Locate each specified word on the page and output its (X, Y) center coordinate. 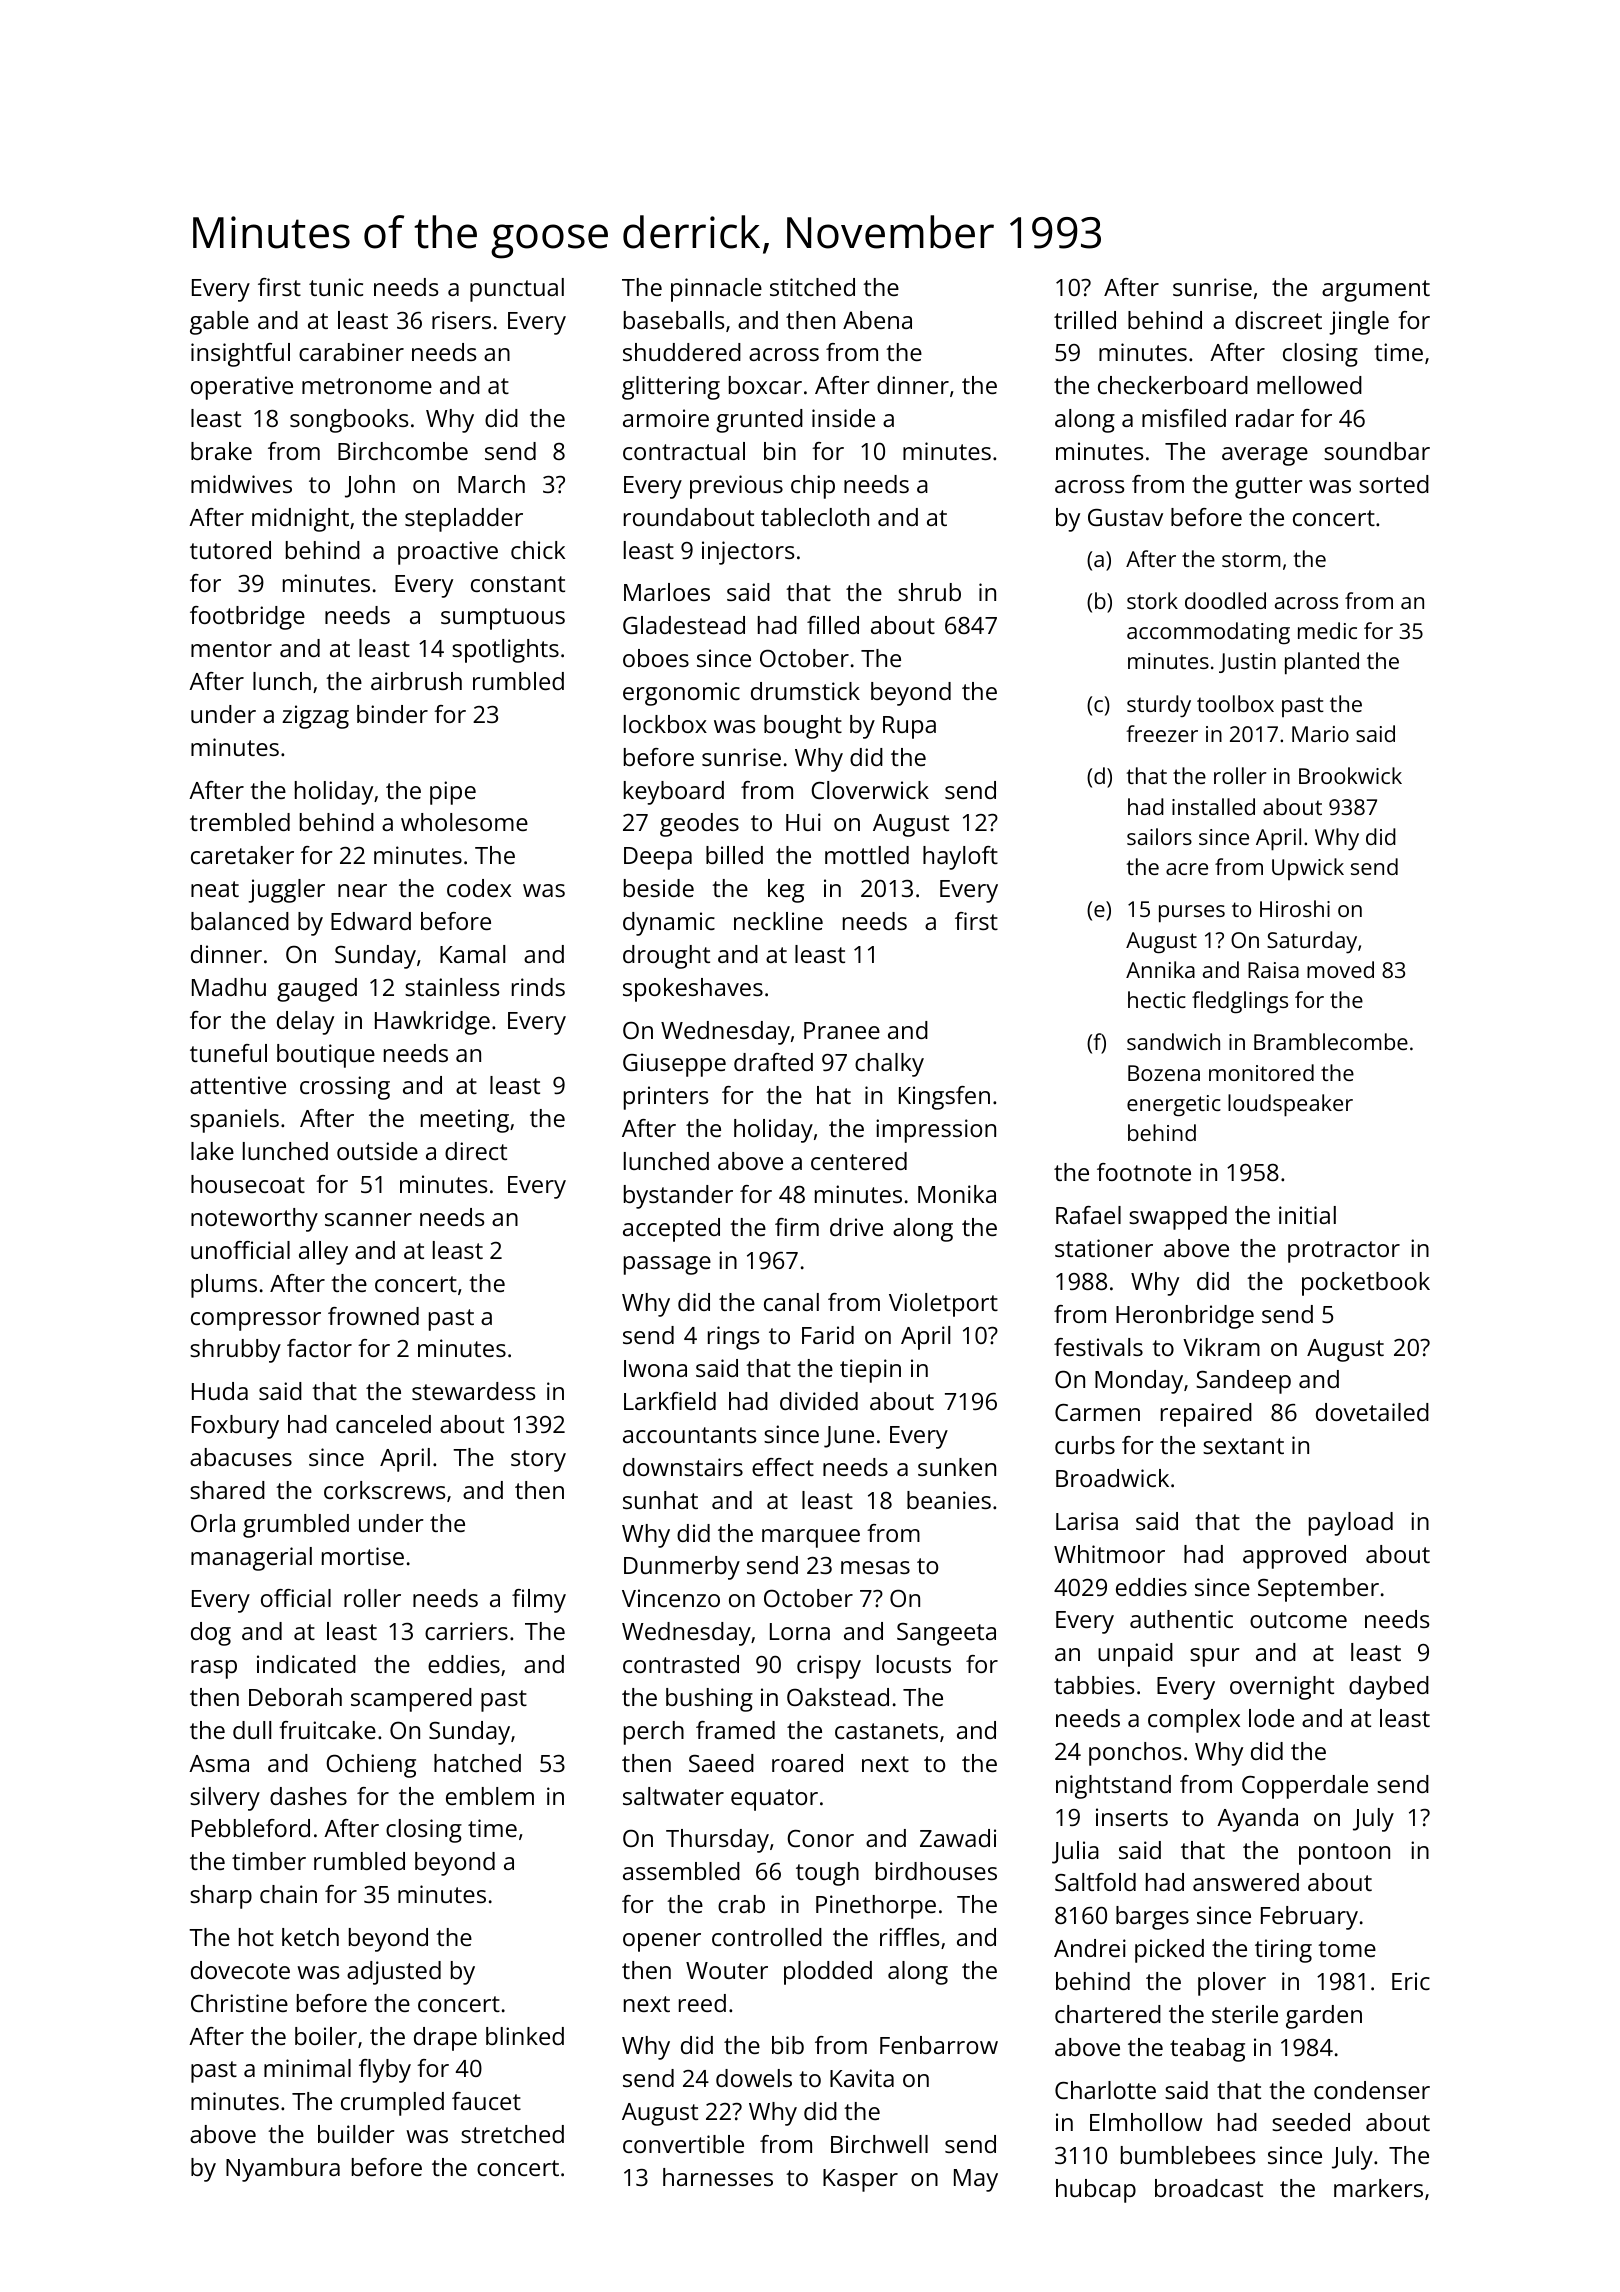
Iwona (655, 1368)
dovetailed (1372, 1412)
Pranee (842, 1030)
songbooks (349, 421)
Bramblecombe (1331, 1041)
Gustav (1125, 517)
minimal (307, 2068)
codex (479, 888)
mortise (363, 1556)
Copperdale (1305, 1787)
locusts (914, 1664)
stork (1152, 600)
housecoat (248, 1184)
